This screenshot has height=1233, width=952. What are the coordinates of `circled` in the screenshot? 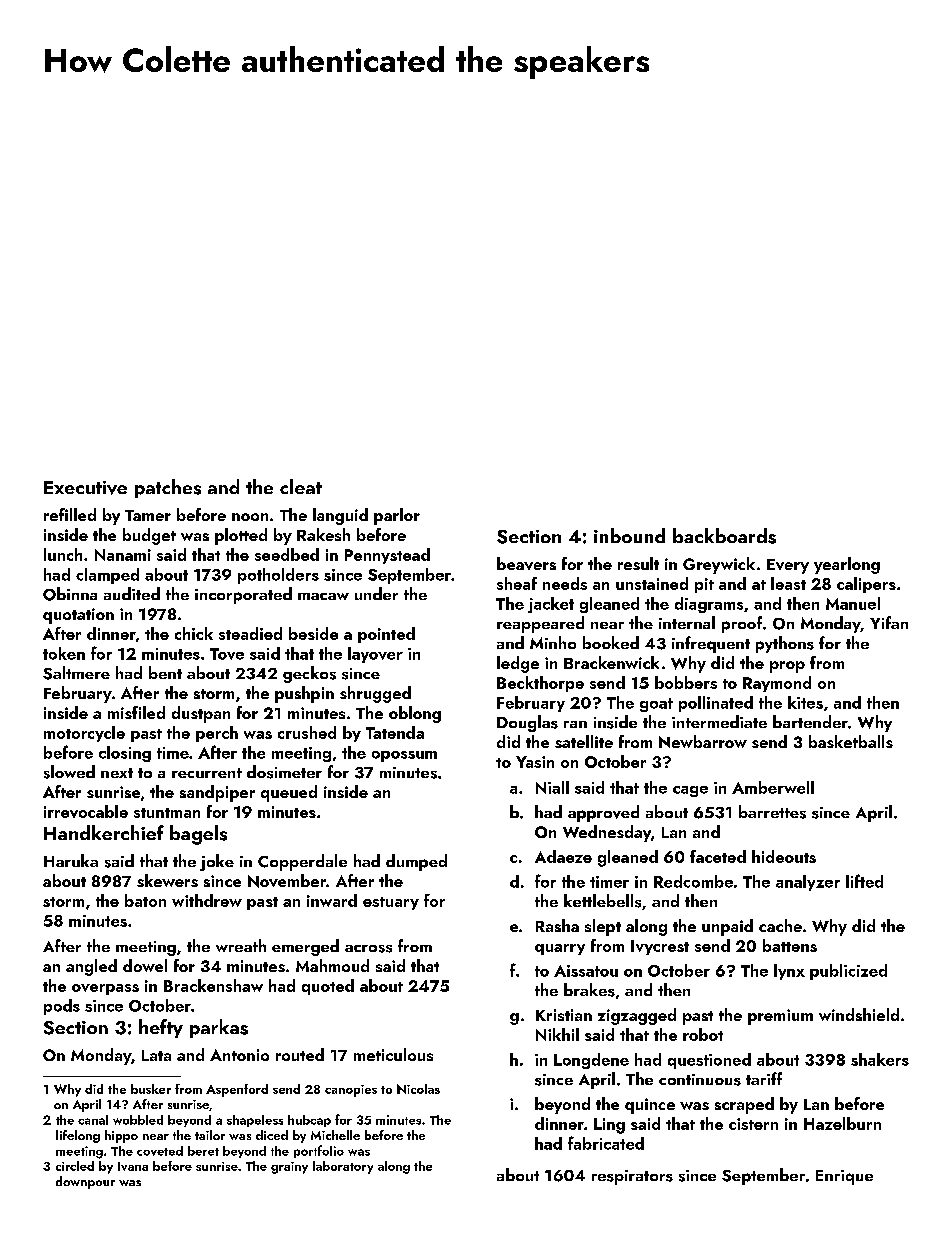 It's located at (75, 1166).
